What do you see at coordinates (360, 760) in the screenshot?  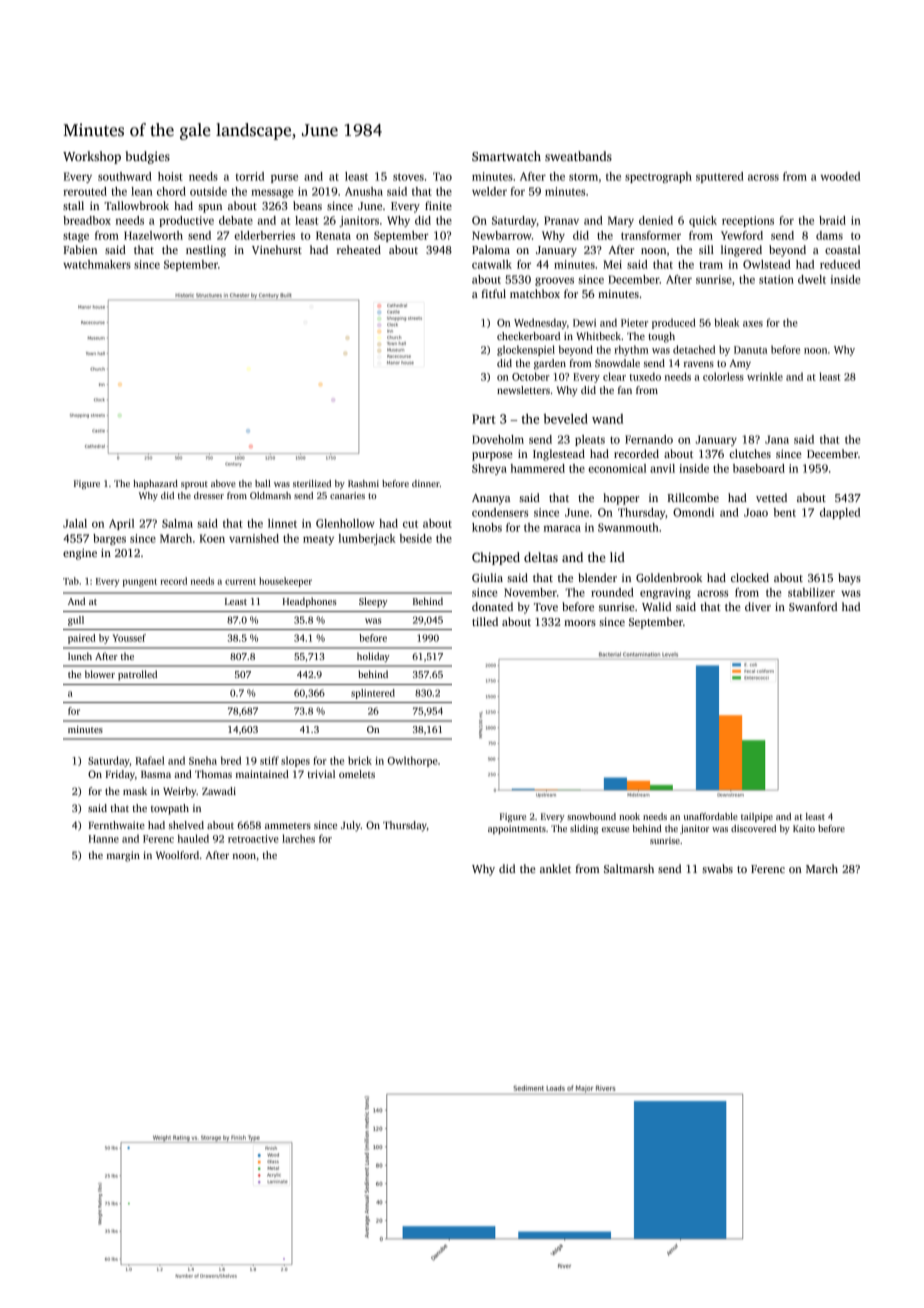 I see `brick` at bounding box center [360, 760].
